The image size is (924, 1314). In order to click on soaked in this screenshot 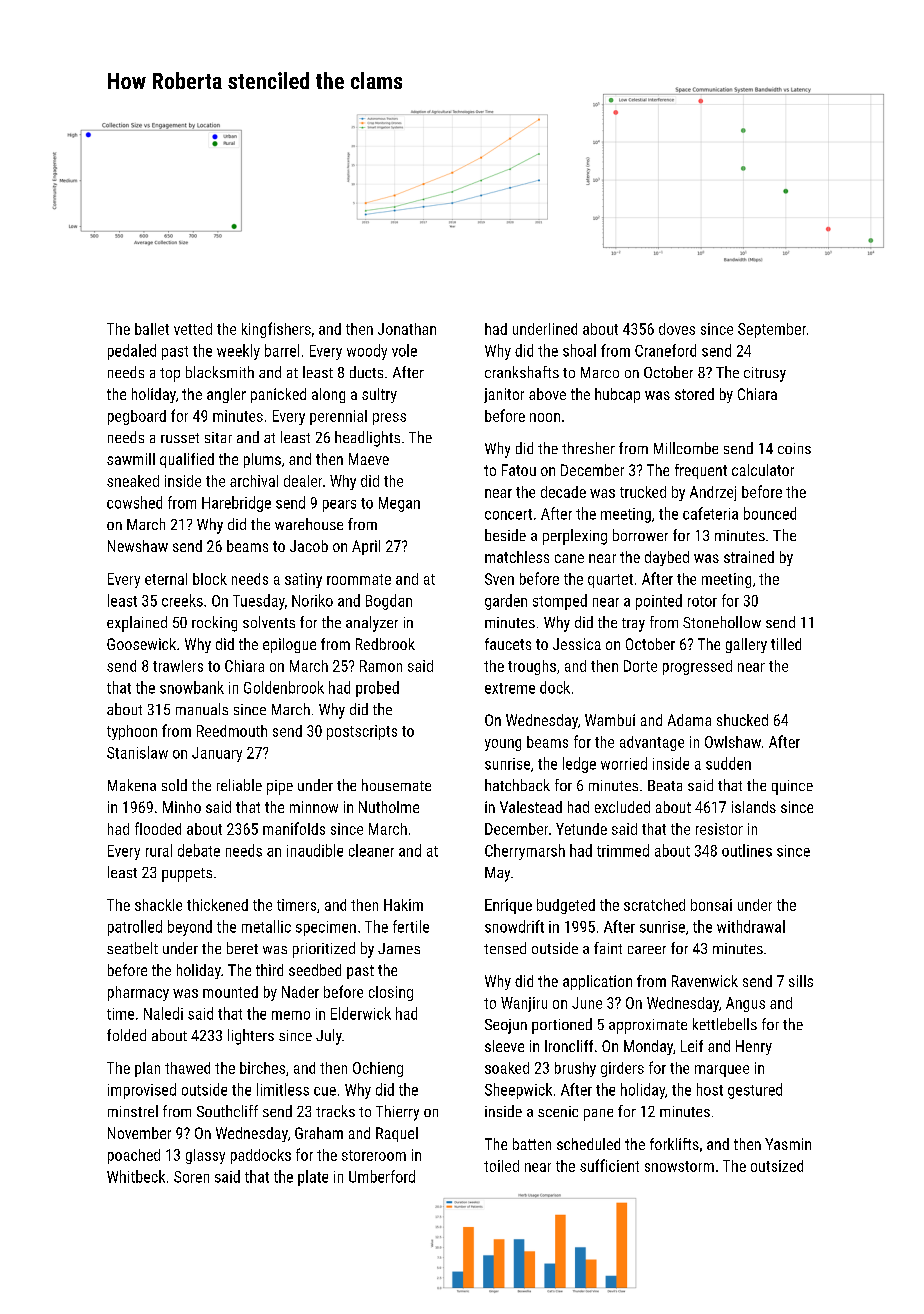, I will do `click(507, 1068)`.
